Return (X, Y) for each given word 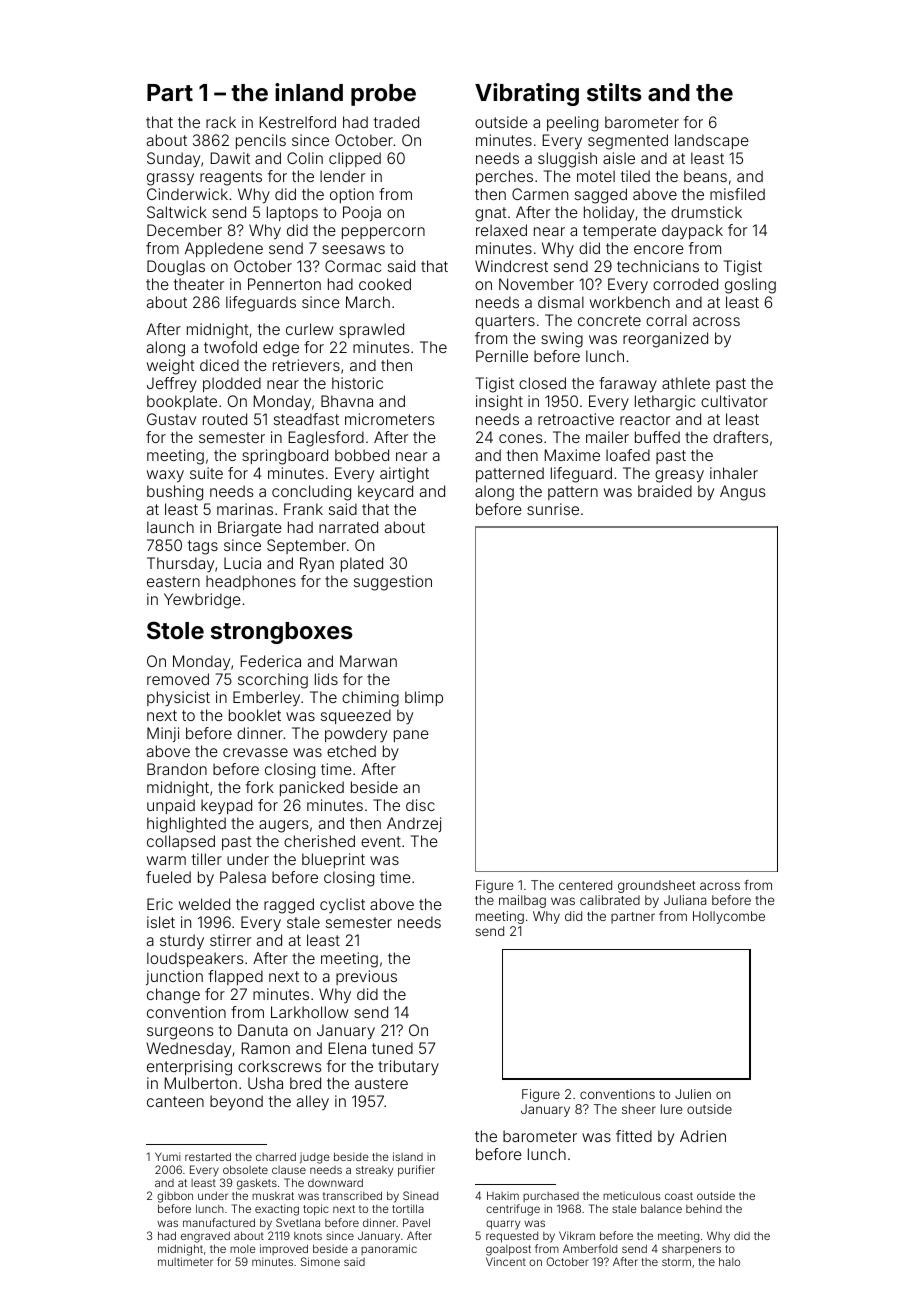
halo (729, 1261)
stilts (614, 92)
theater (199, 284)
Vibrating (527, 94)
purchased (551, 1197)
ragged (289, 906)
